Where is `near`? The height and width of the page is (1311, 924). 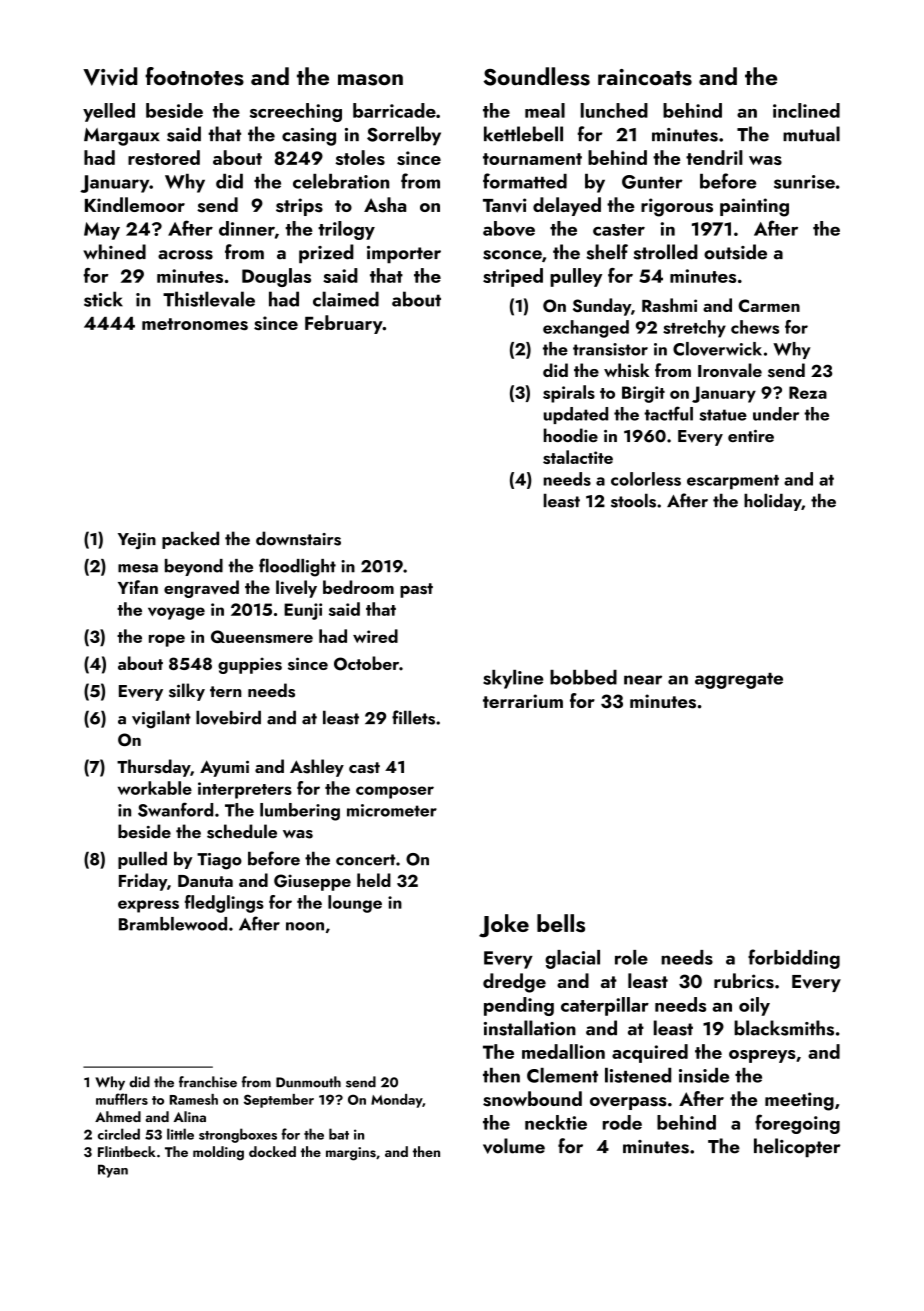
near is located at coordinates (643, 680).
